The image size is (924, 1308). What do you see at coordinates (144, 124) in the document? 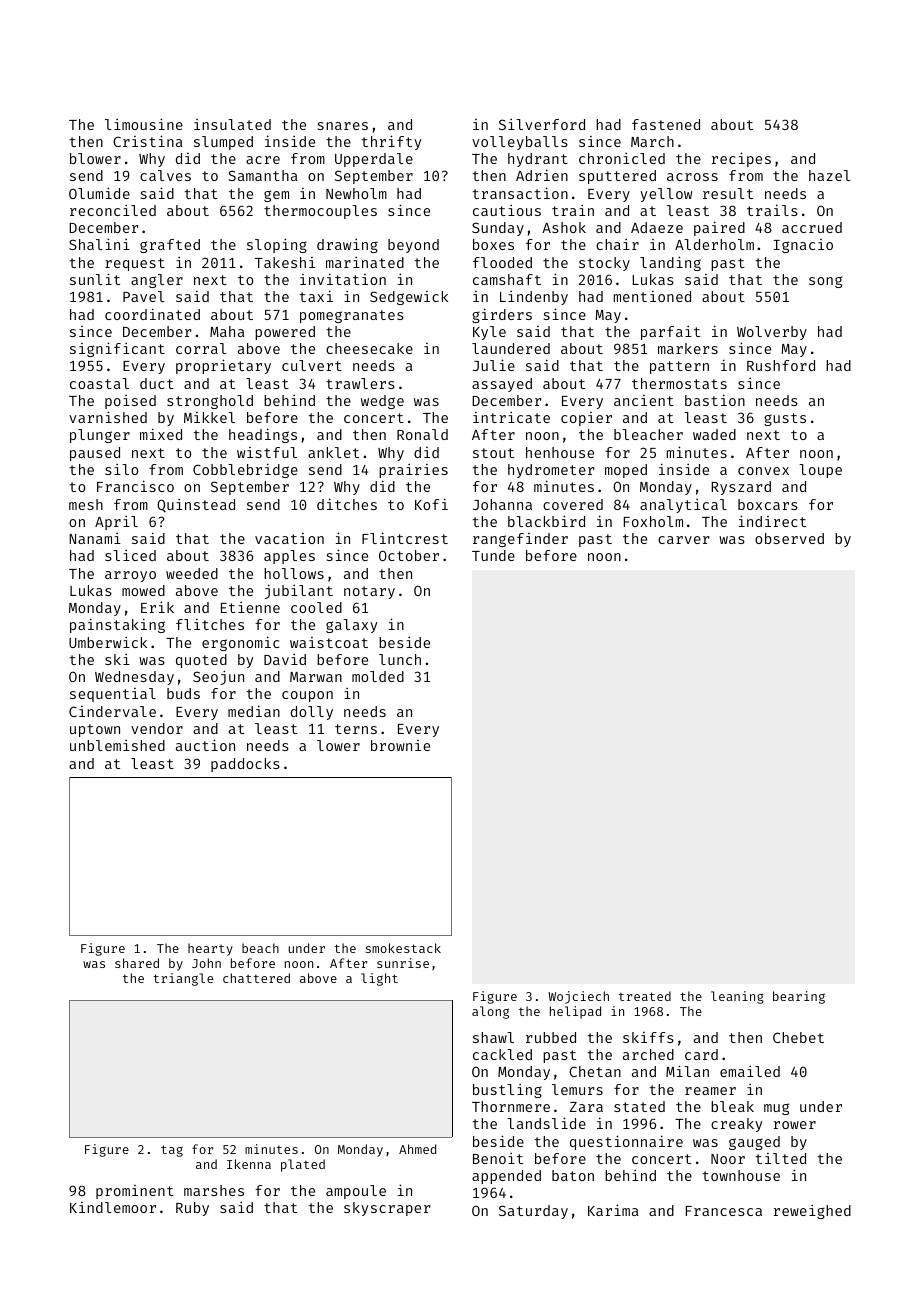
I see `limousine` at bounding box center [144, 124].
